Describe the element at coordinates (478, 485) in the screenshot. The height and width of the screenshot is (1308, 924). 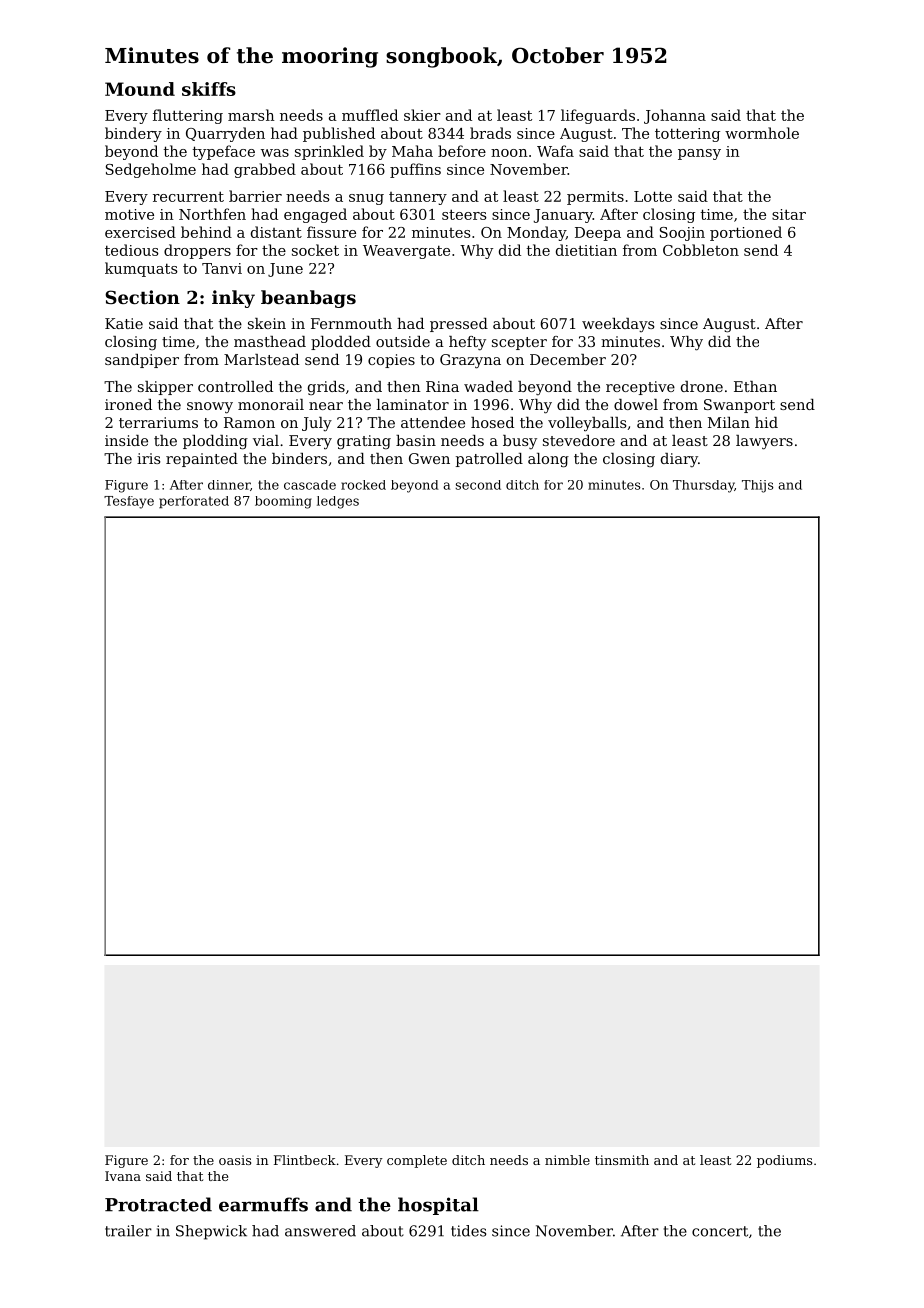
I see `second` at that location.
